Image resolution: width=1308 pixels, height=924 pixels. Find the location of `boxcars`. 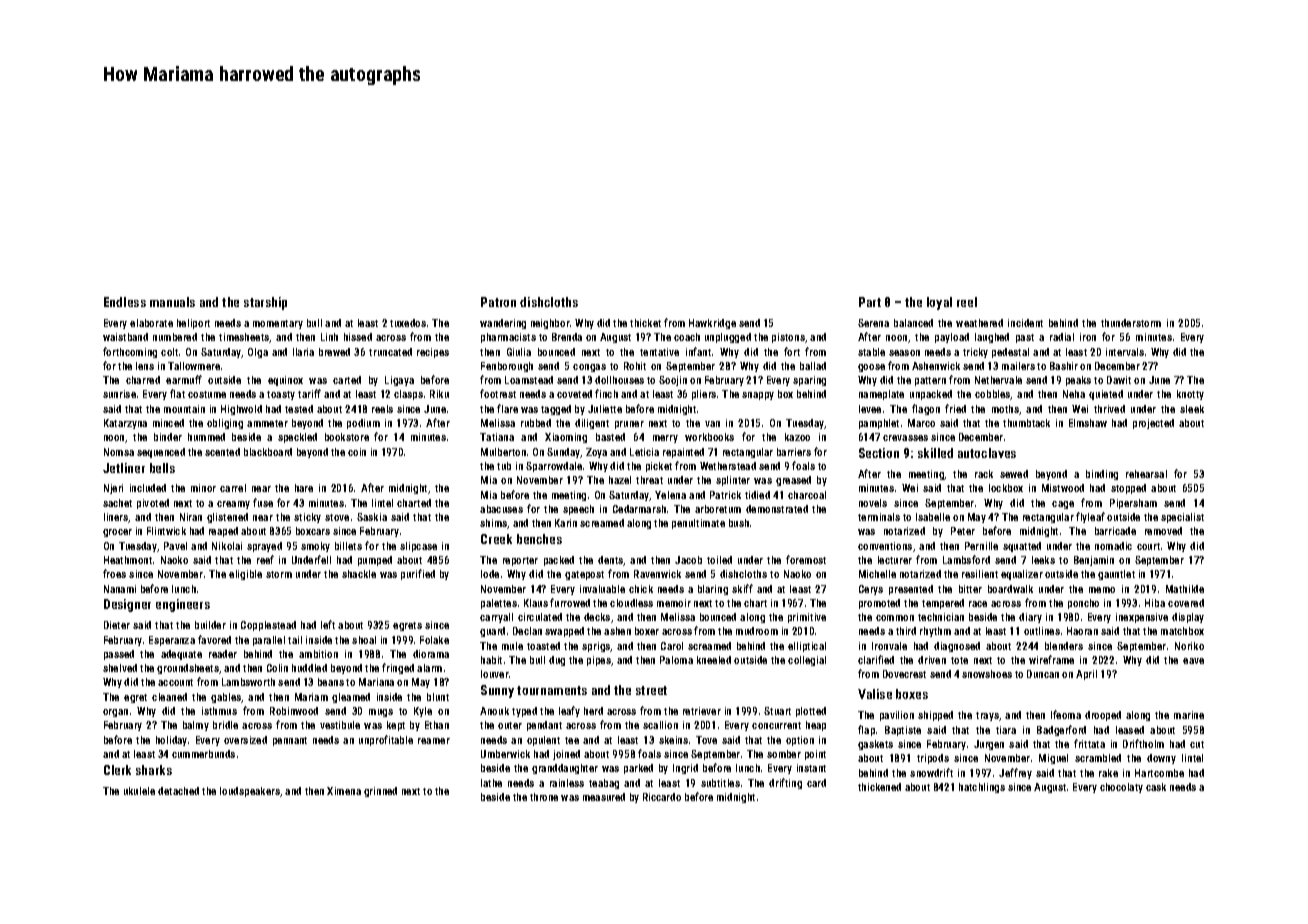

boxcars is located at coordinates (313, 531).
